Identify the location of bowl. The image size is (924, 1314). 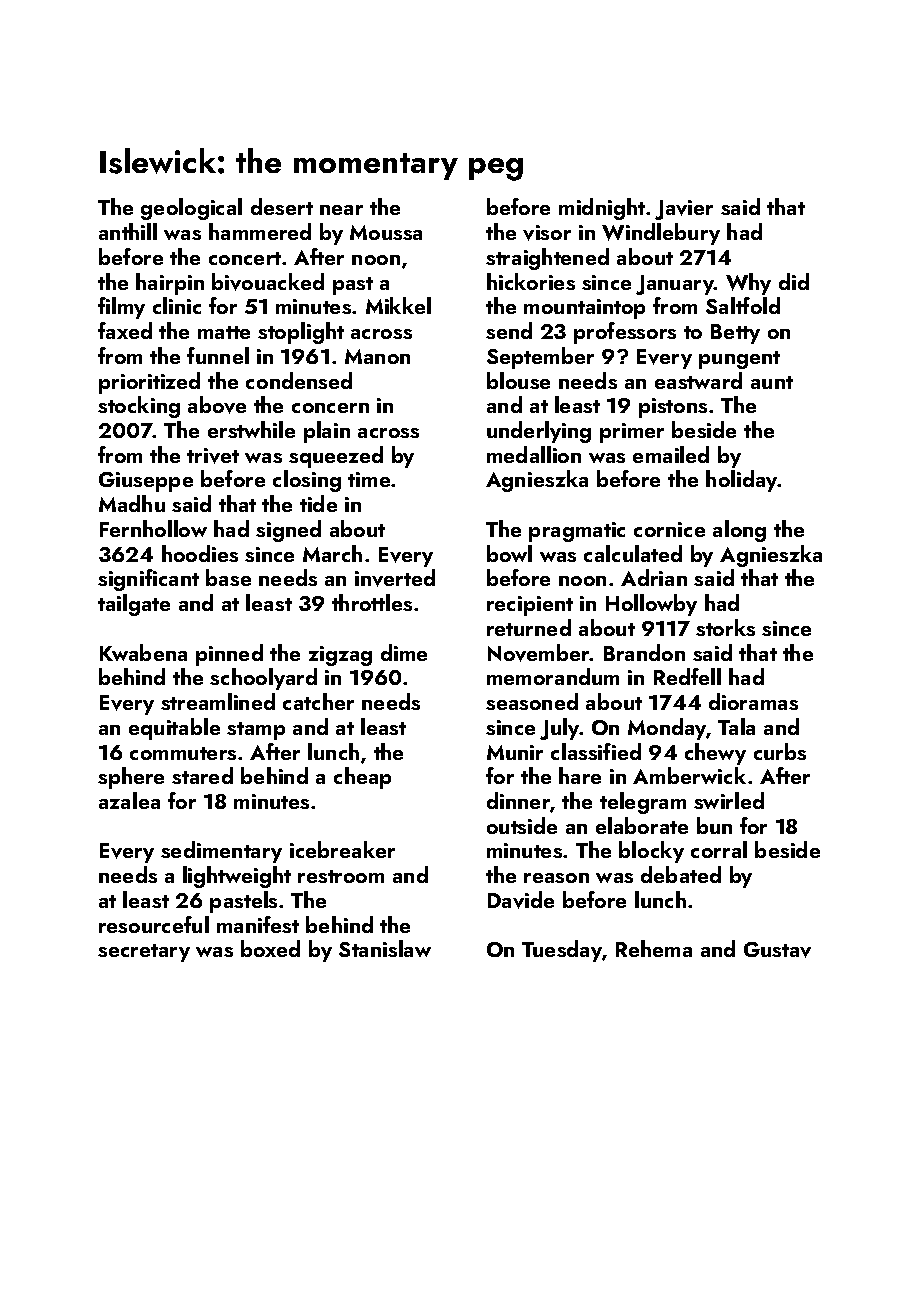
(509, 553).
